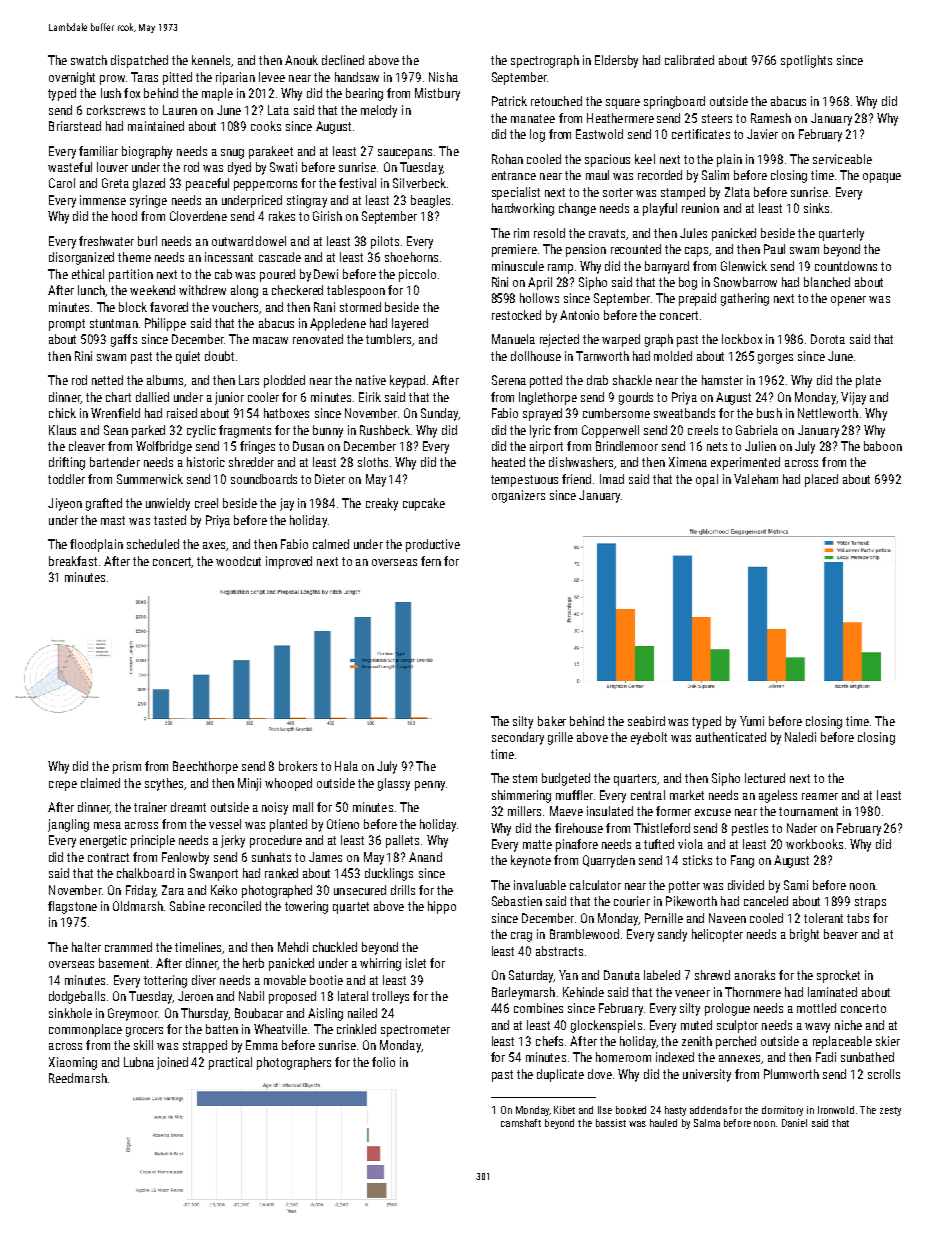 This screenshot has height=1233, width=952. What do you see at coordinates (78, 1078) in the screenshot?
I see `Reedmarsh` at bounding box center [78, 1078].
